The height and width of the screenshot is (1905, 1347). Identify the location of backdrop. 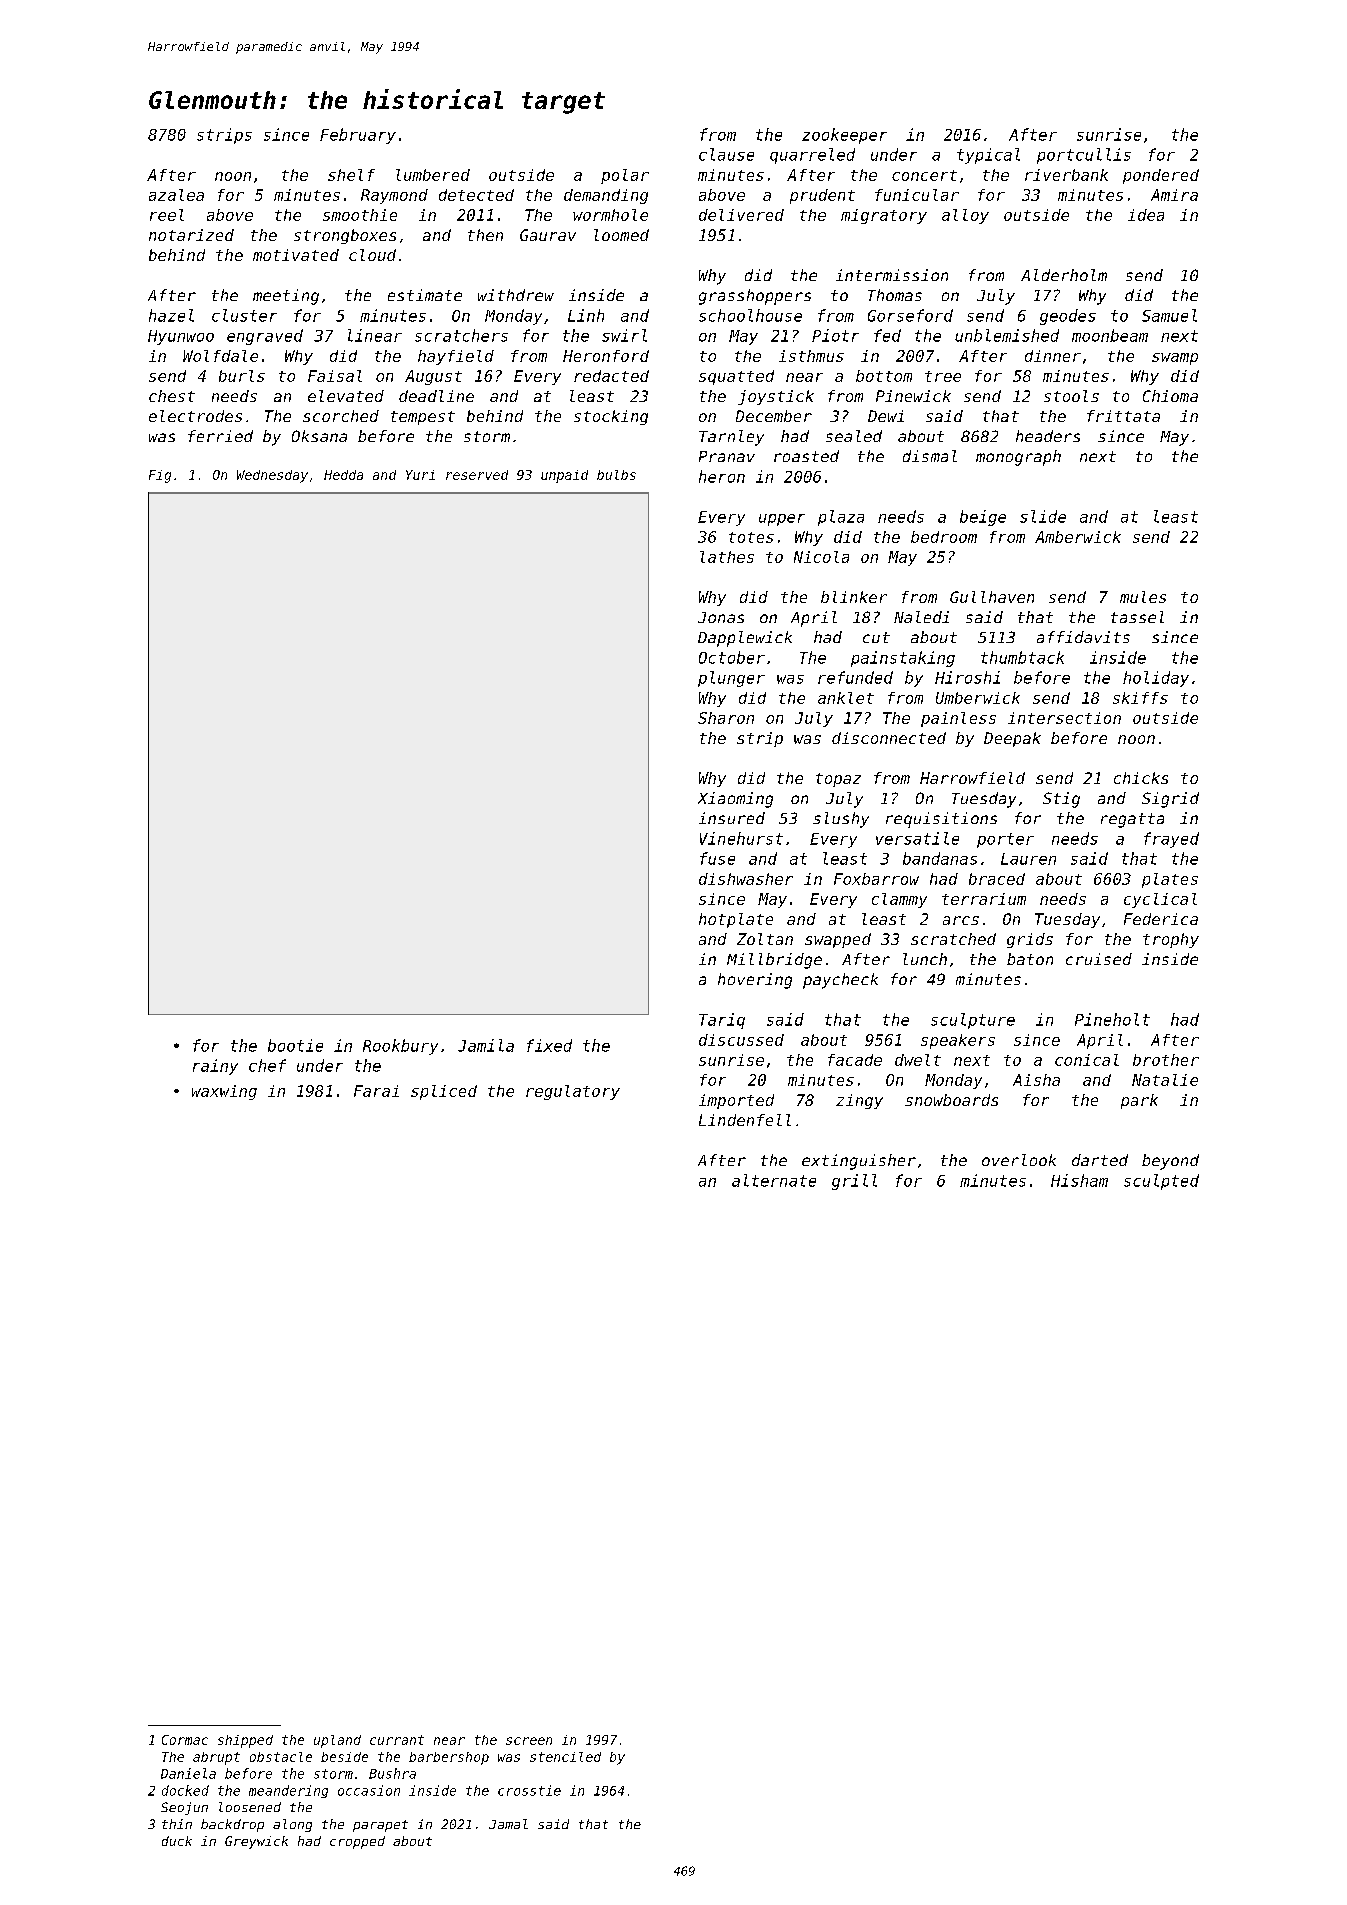
(232, 1825).
